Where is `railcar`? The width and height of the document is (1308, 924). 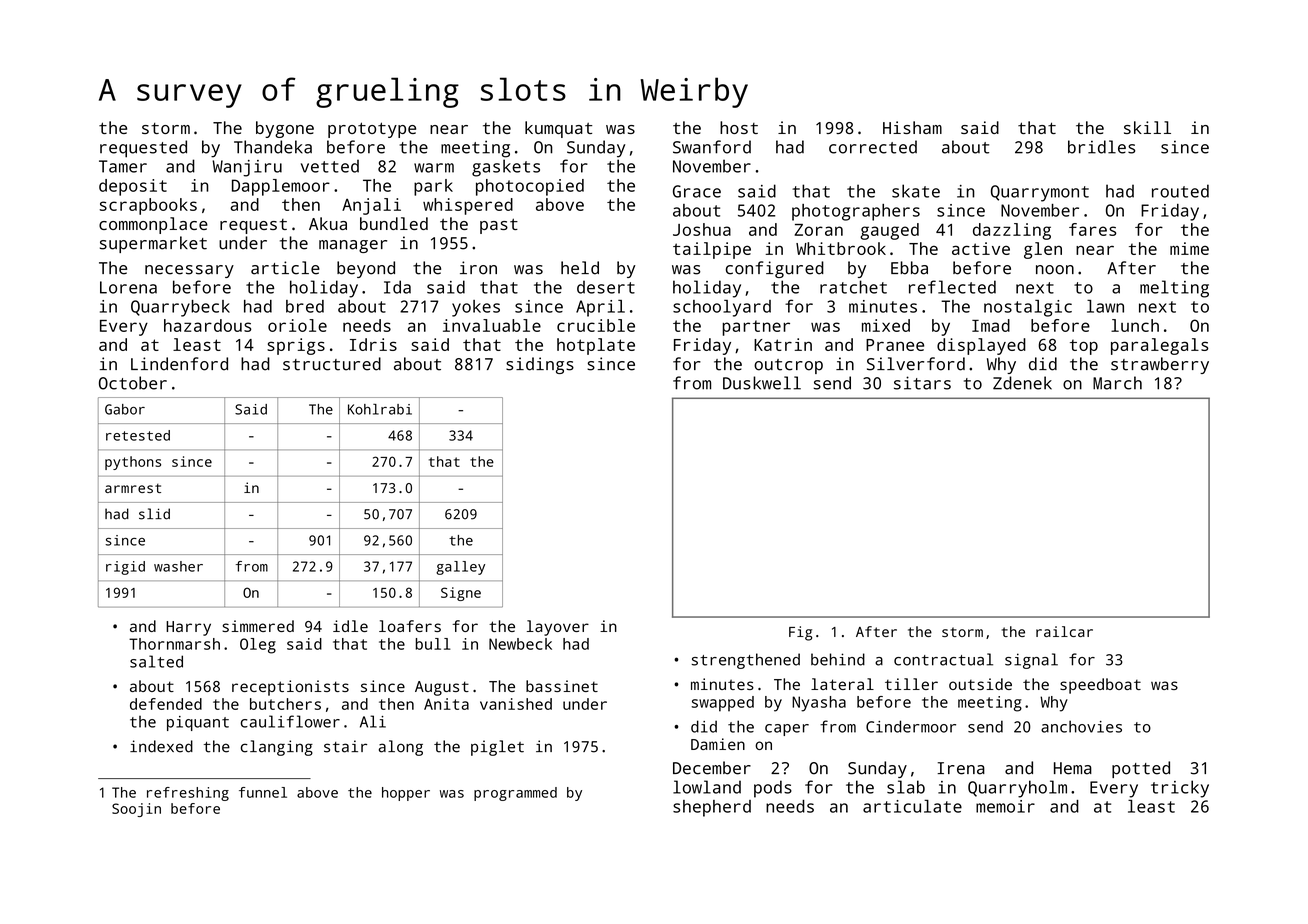
railcar is located at coordinates (1064, 631).
